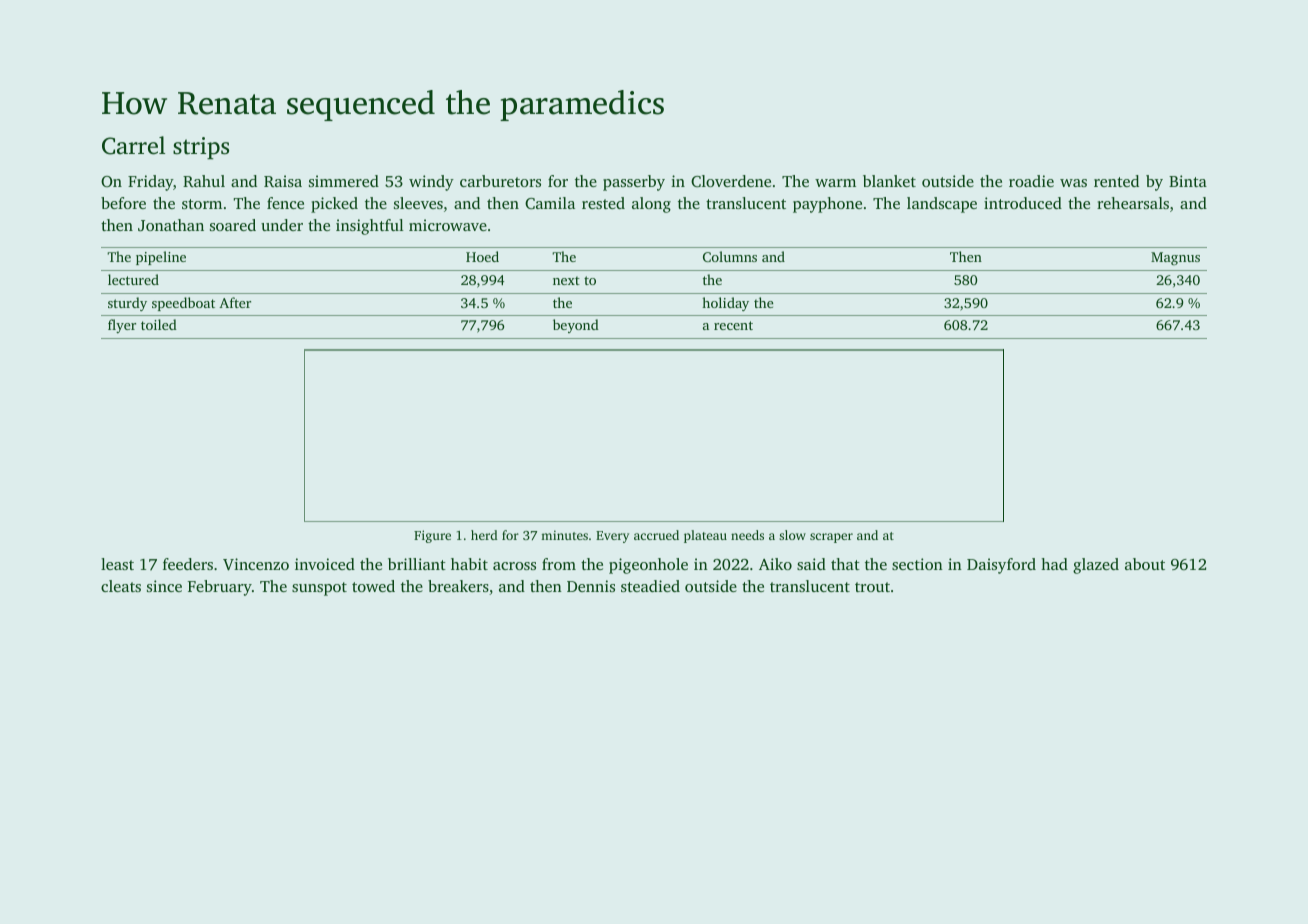 Image resolution: width=1308 pixels, height=924 pixels. I want to click on blanket, so click(889, 181).
